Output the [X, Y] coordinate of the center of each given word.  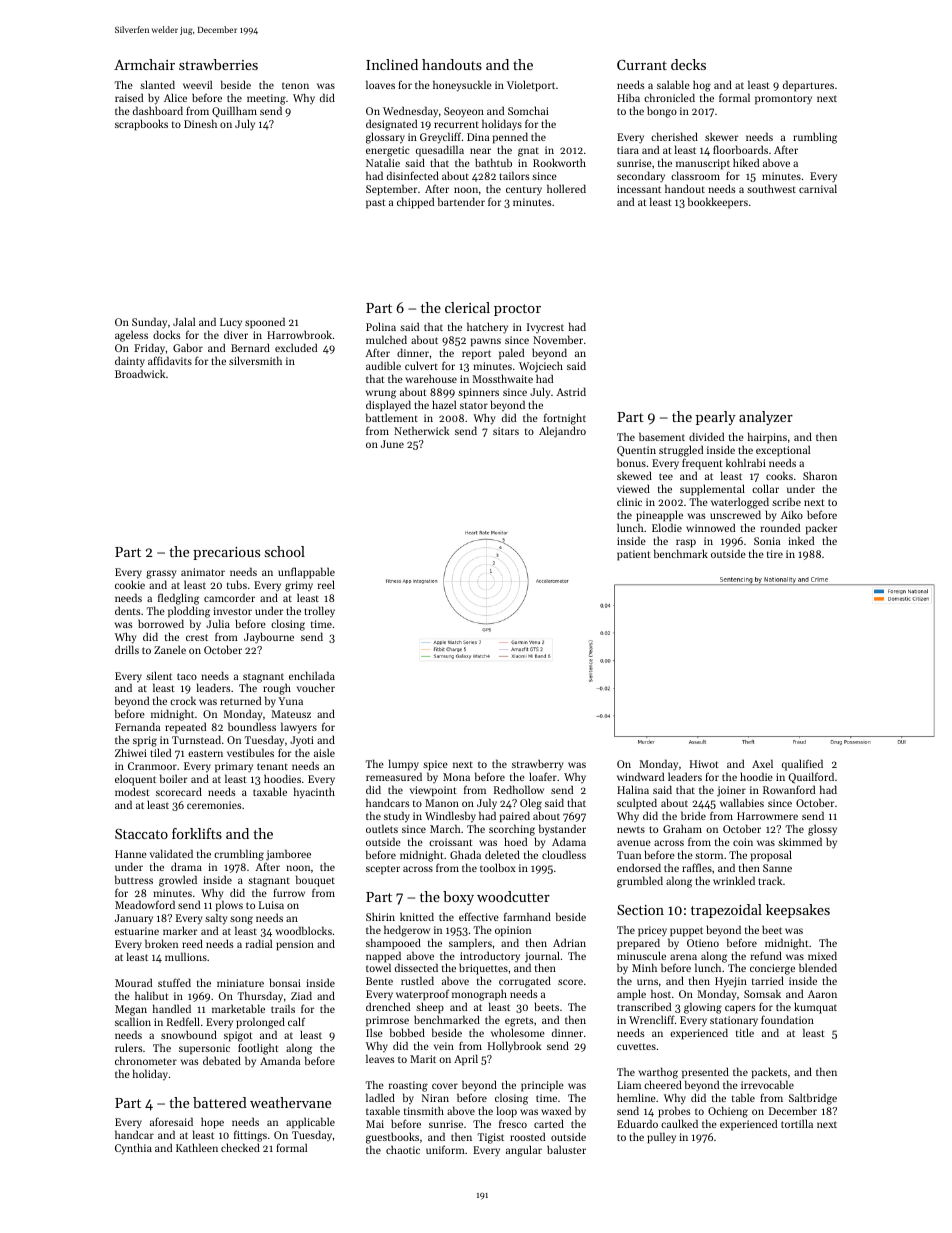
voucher [316, 687]
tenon [295, 85]
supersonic [204, 1049]
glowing [703, 1008]
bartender [461, 201]
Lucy [231, 324]
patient [634, 555]
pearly [716, 418]
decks [688, 64]
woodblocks [304, 930]
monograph [479, 996]
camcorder [229, 597]
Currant [642, 65]
